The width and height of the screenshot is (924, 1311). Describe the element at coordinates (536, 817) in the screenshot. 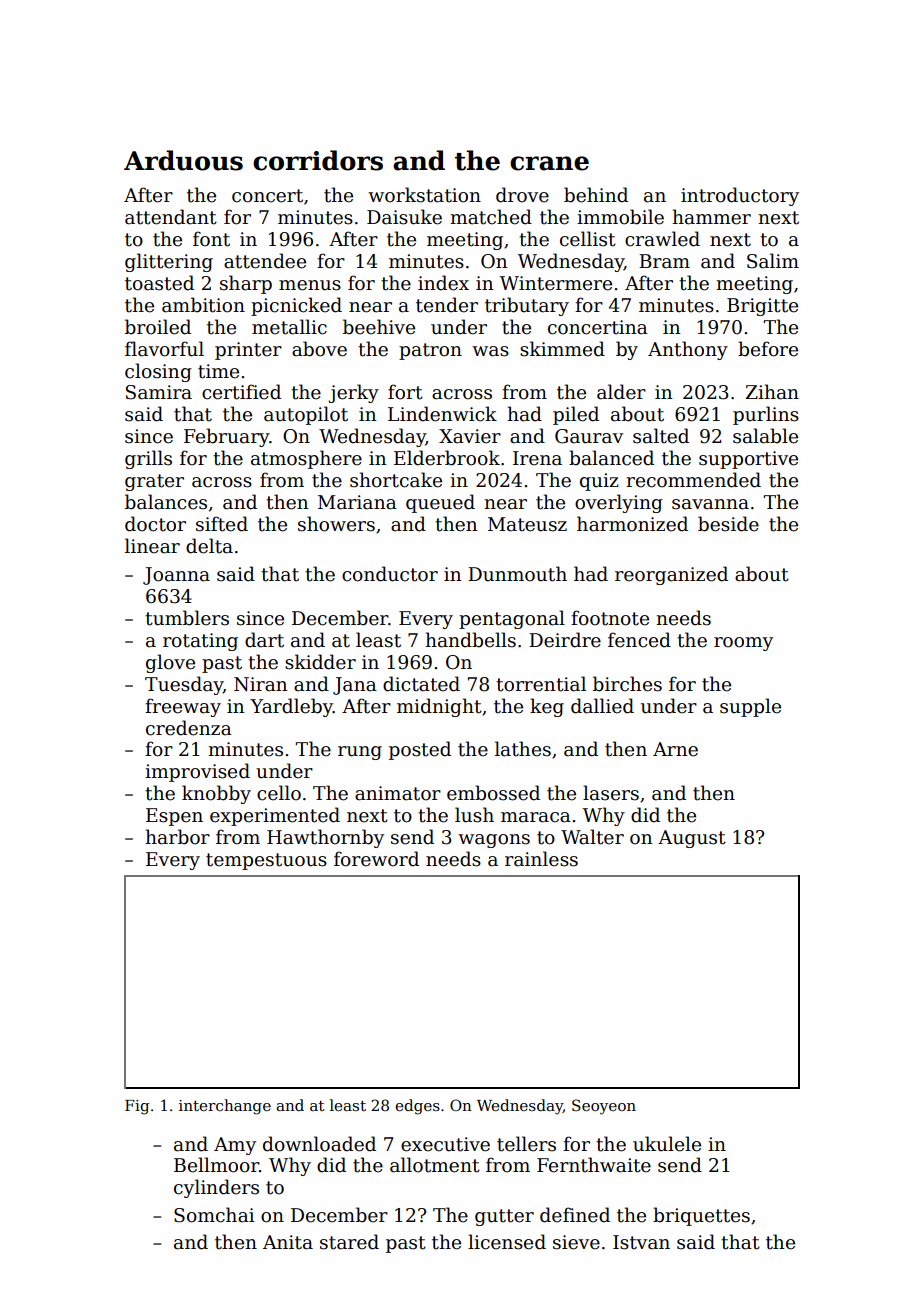

I see `maraca` at that location.
